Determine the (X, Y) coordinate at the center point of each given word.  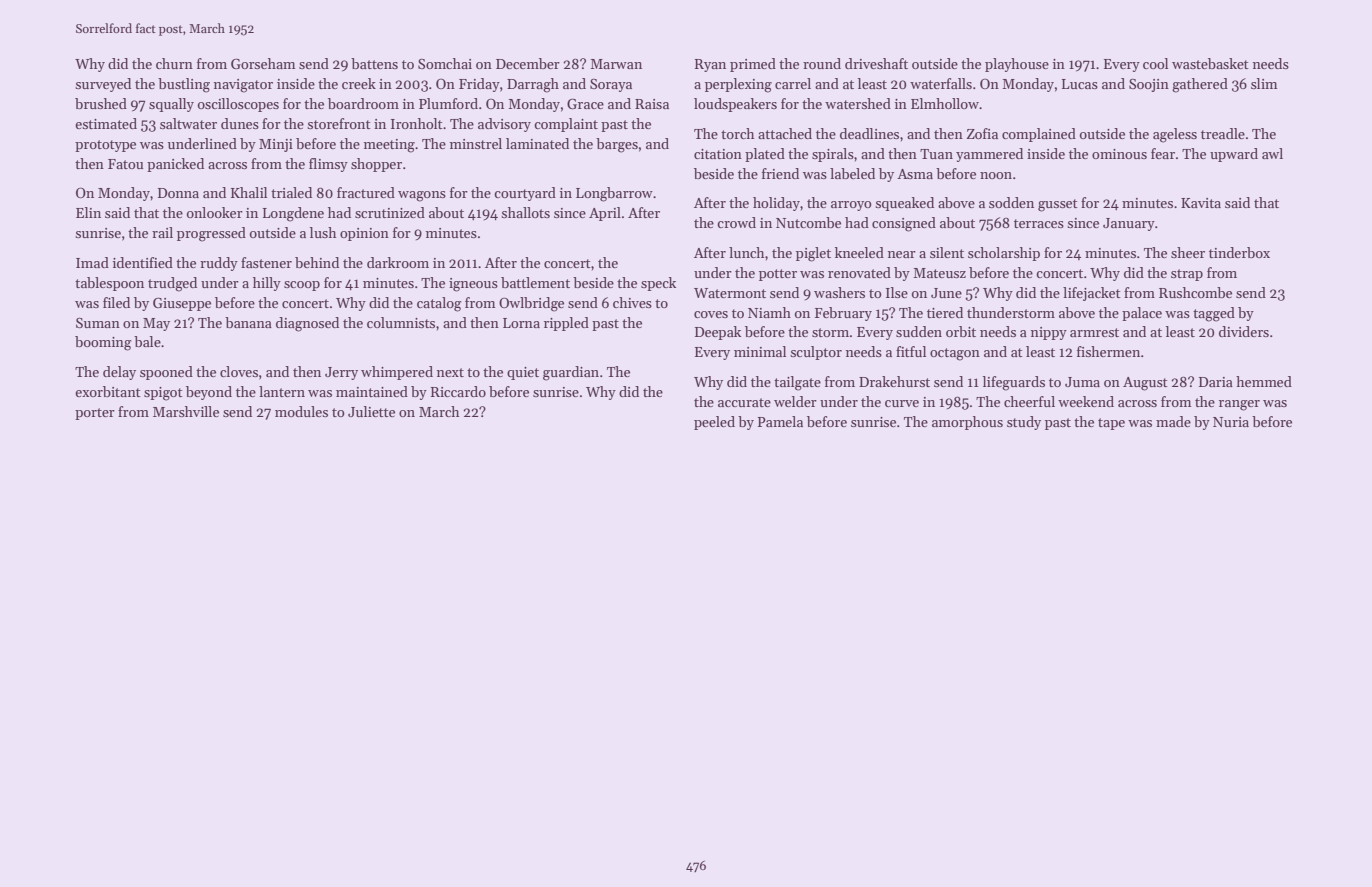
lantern (282, 391)
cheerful (1029, 401)
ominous (1119, 154)
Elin (88, 212)
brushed (101, 103)
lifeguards (1014, 383)
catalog (439, 304)
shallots (525, 212)
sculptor (816, 353)
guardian (571, 373)
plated (765, 155)
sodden (1011, 202)
